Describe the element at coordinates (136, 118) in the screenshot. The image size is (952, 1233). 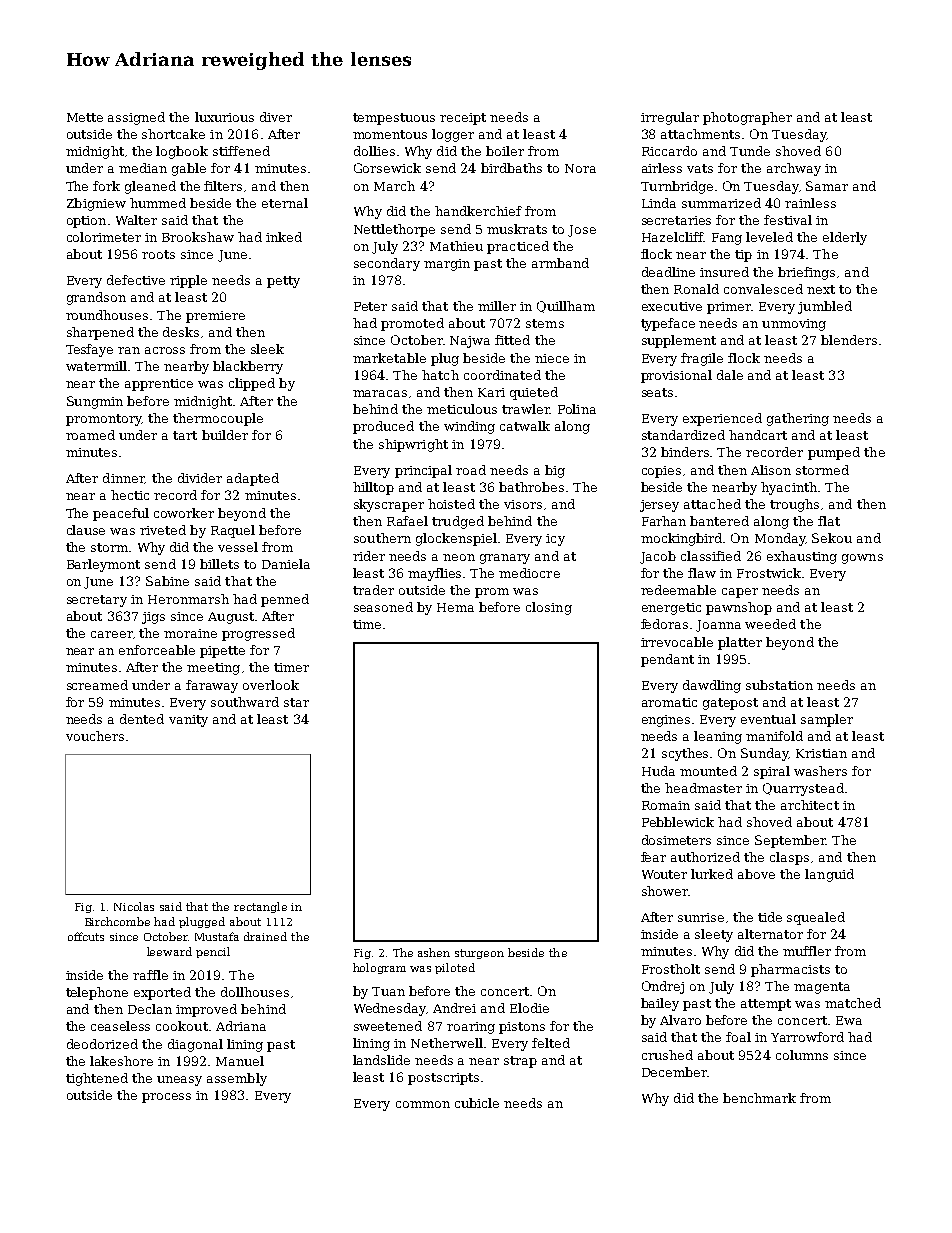
I see `assigned` at that location.
